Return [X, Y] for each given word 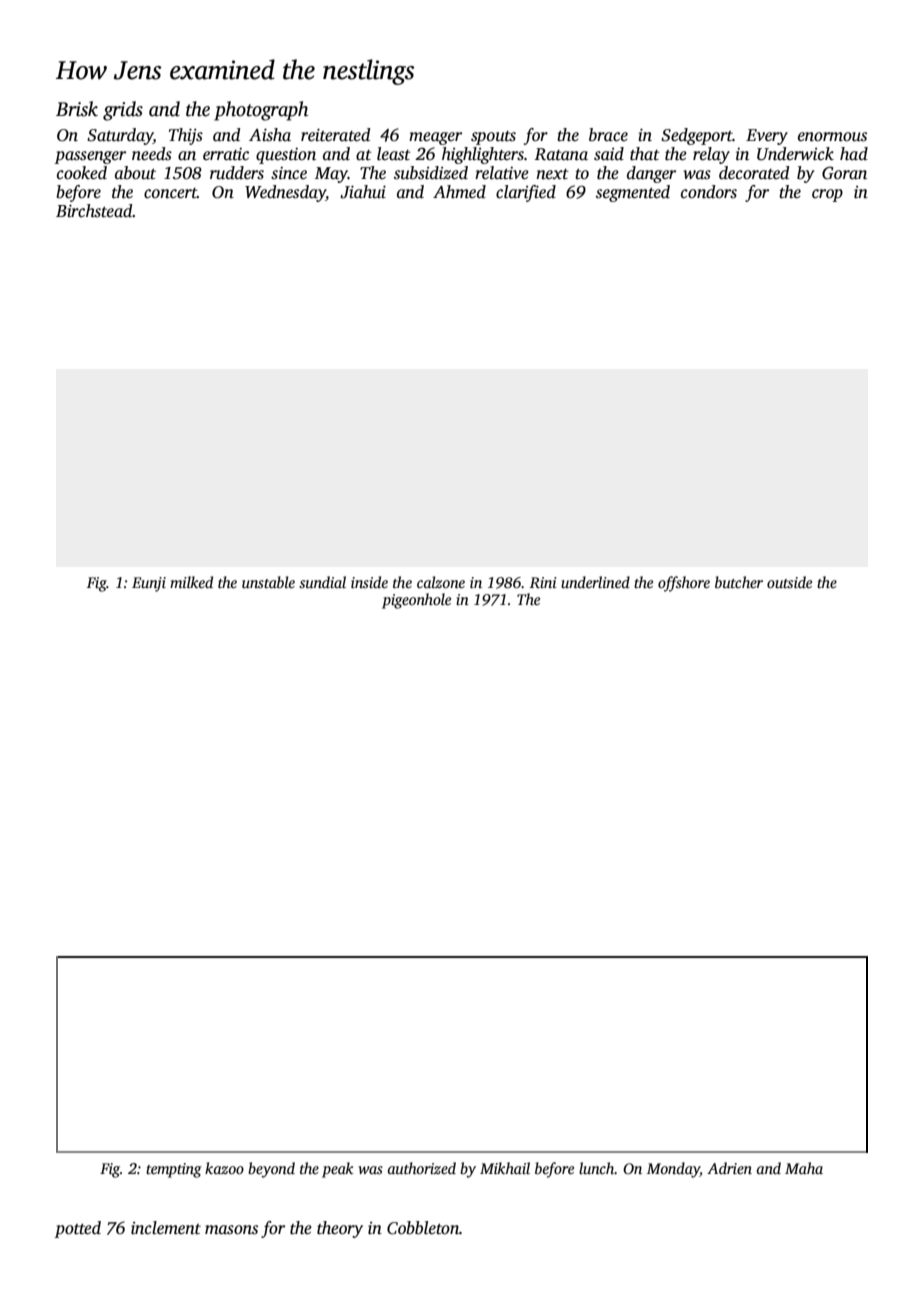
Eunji [149, 584]
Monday [673, 1170]
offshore [684, 584]
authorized [421, 1168]
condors [709, 192]
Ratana [561, 154]
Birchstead [94, 211]
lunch [597, 1168]
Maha [804, 1168]
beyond [271, 1170]
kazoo [224, 1168]
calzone [441, 582]
